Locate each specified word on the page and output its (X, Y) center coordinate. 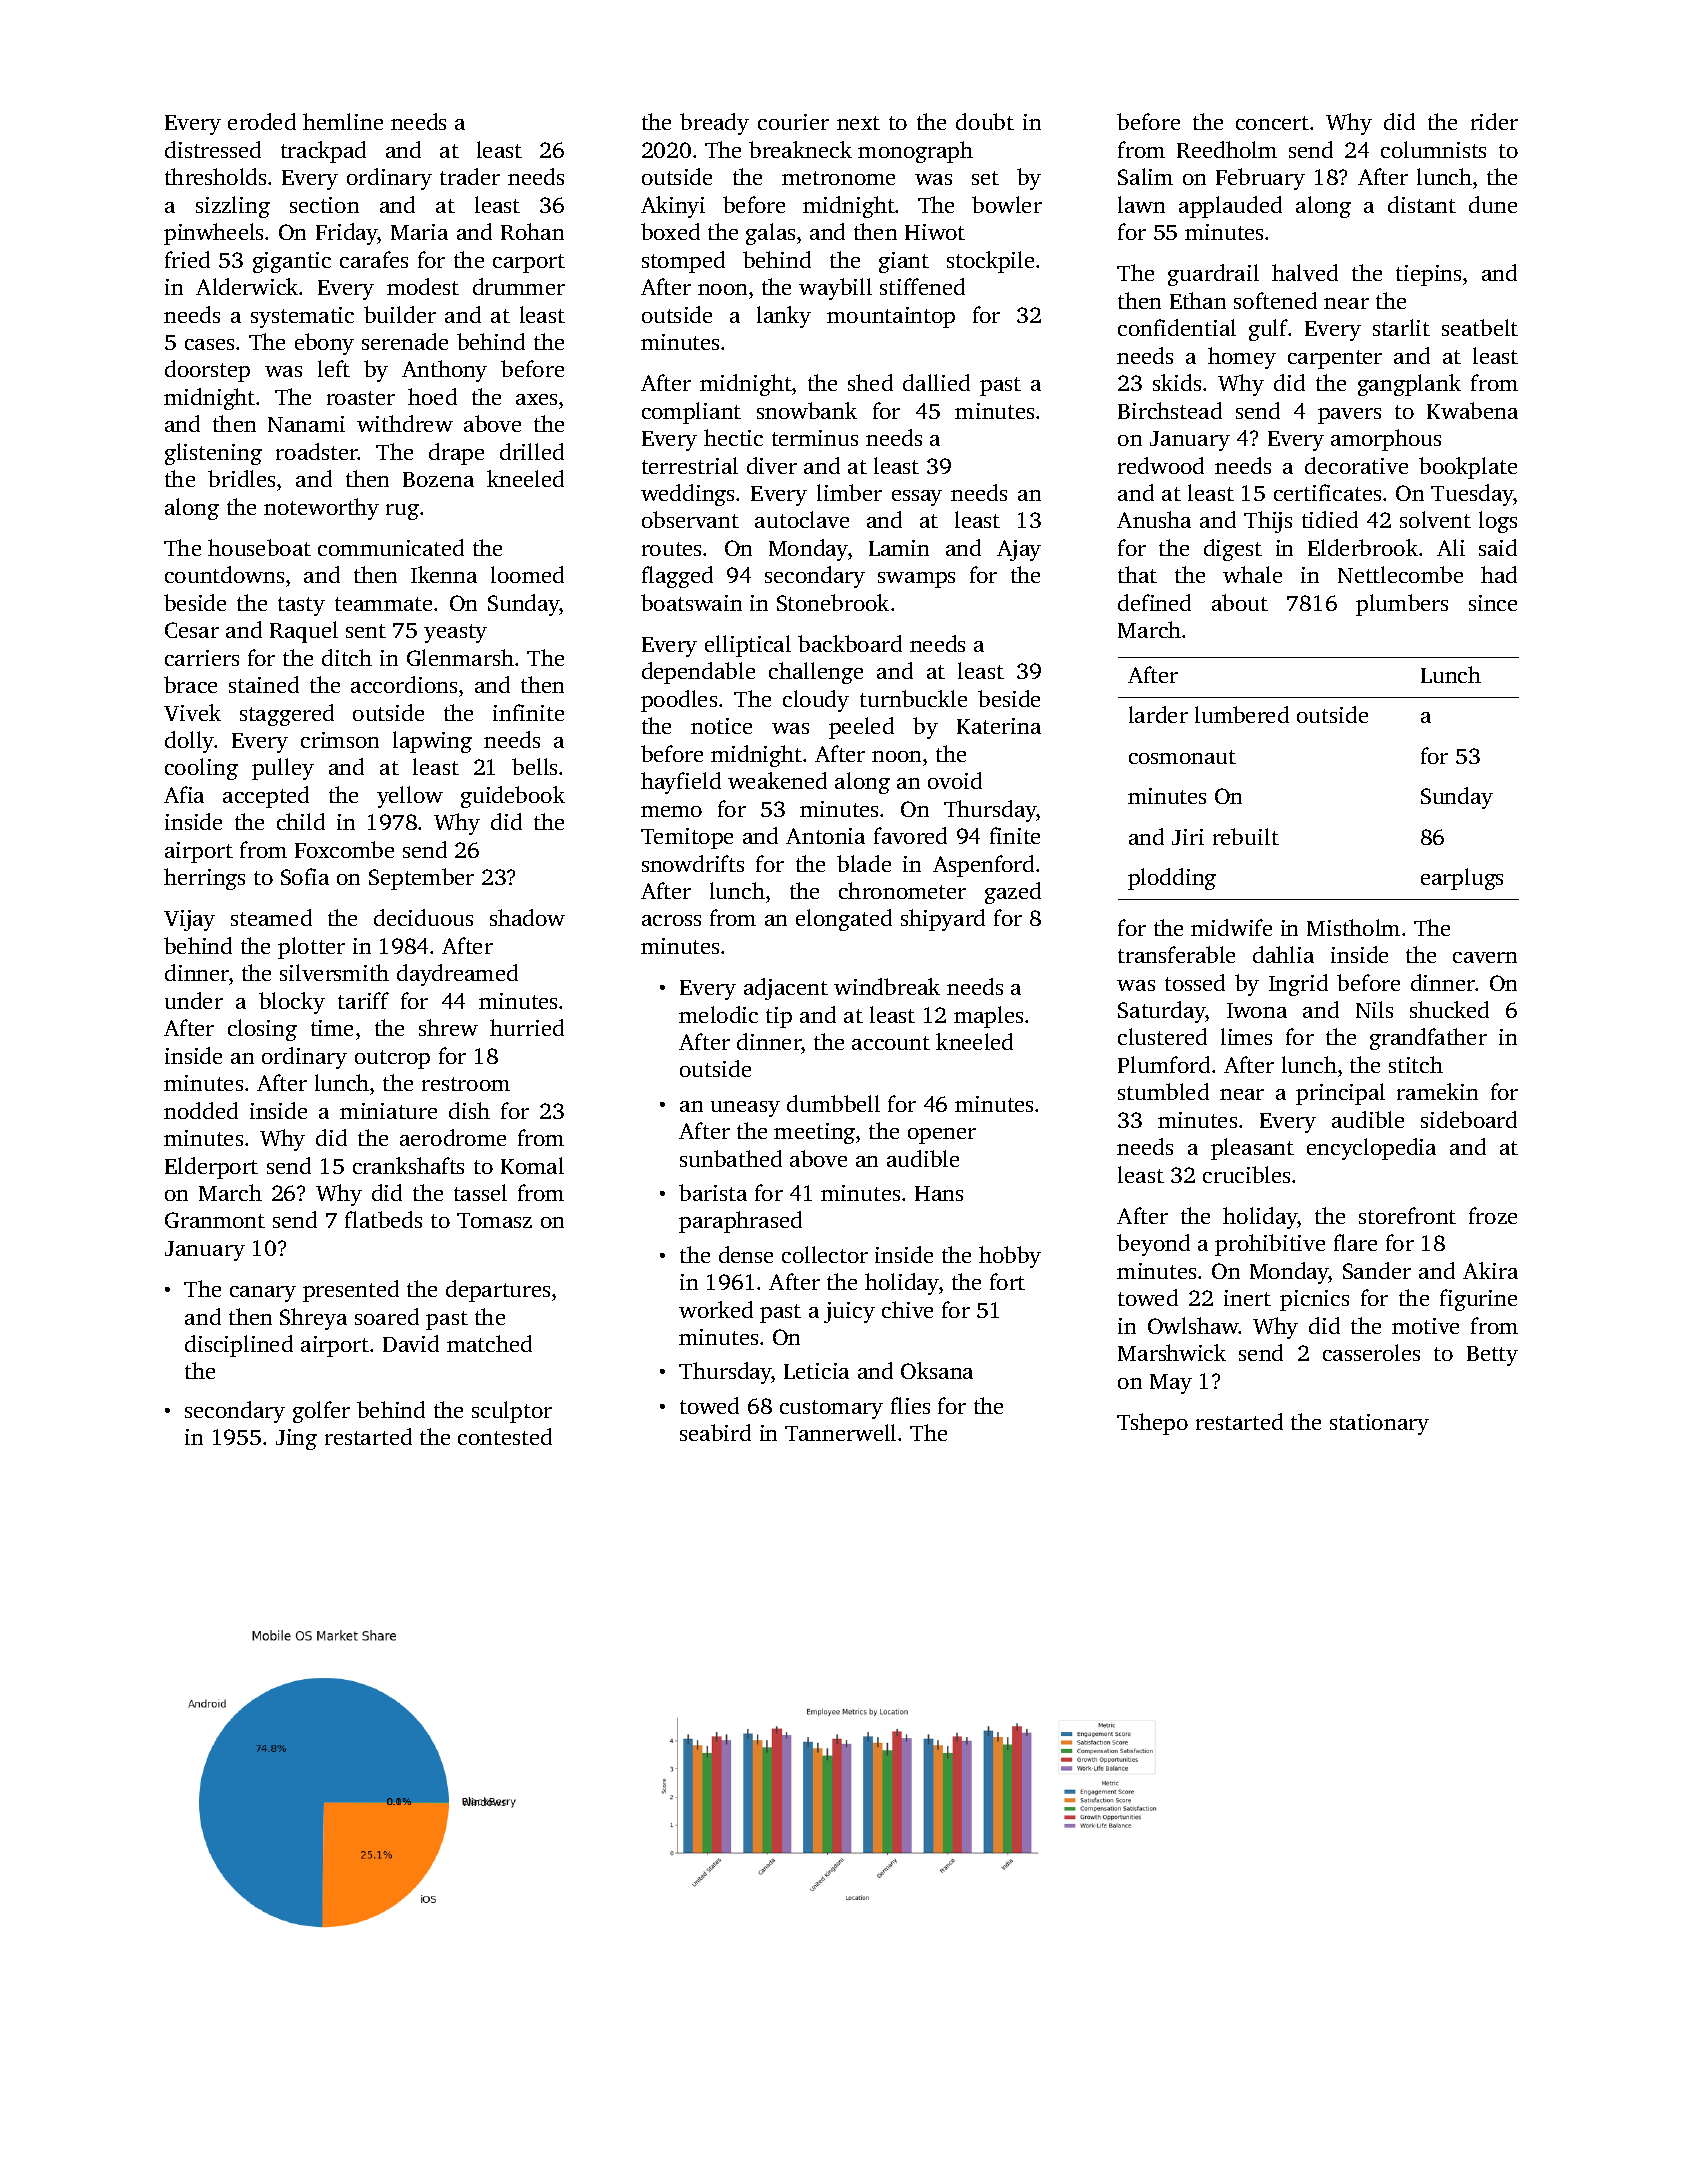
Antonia (825, 836)
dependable (698, 673)
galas (770, 234)
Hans (939, 1193)
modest (423, 286)
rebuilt (1246, 836)
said (1498, 547)
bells (534, 766)
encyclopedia (1371, 1149)
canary (263, 1294)
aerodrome (453, 1137)
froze (1493, 1215)
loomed (527, 574)
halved (1305, 272)
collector (825, 1254)
